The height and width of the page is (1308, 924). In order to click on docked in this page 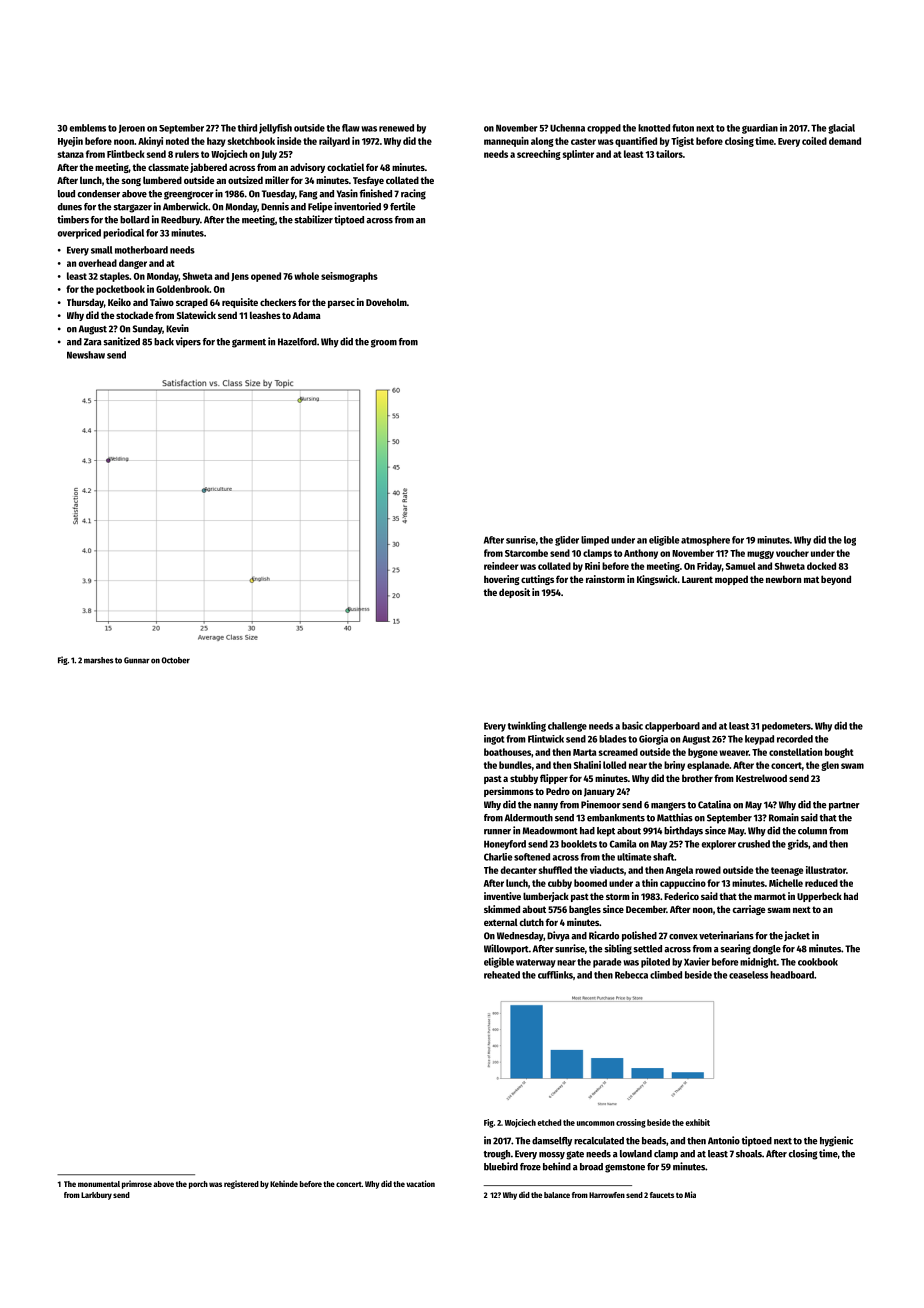, I will do `click(821, 566)`.
